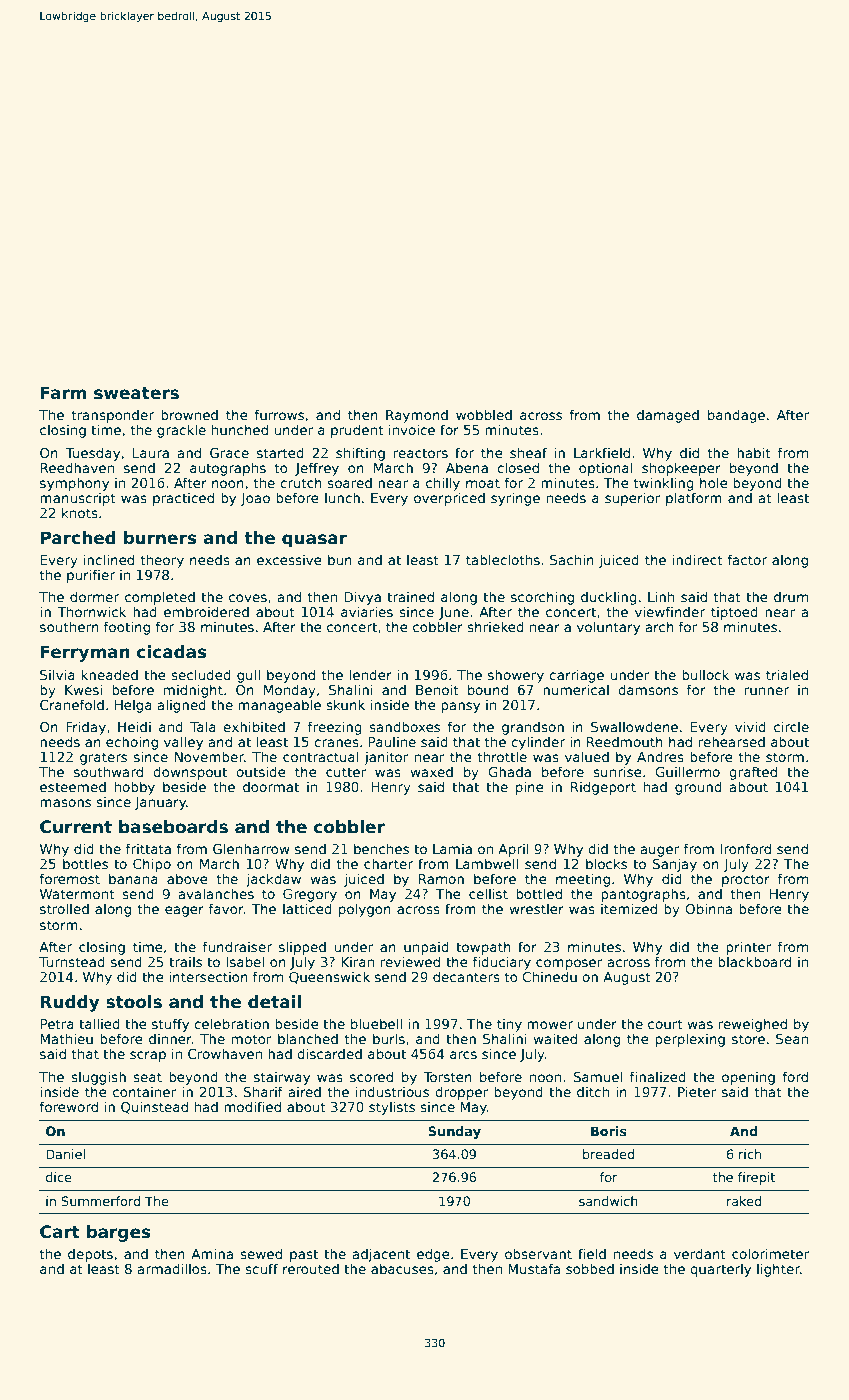  What do you see at coordinates (747, 559) in the screenshot?
I see `factor` at bounding box center [747, 559].
